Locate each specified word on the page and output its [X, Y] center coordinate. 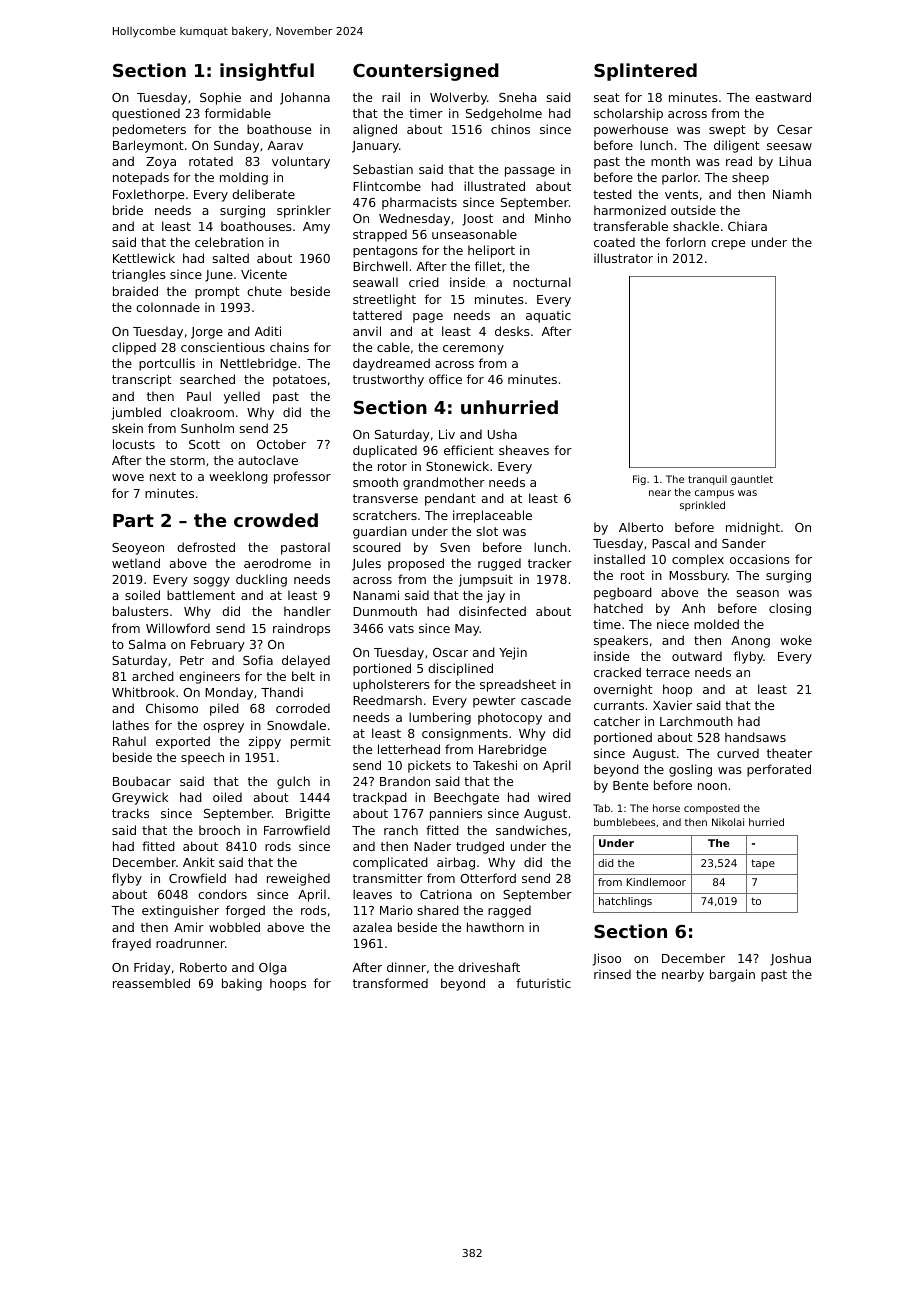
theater [789, 753]
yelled [242, 397]
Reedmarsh [387, 700]
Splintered [645, 72]
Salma [147, 644]
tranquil [707, 480]
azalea [372, 927]
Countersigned [426, 72]
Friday [152, 968]
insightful [267, 72]
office [445, 379]
